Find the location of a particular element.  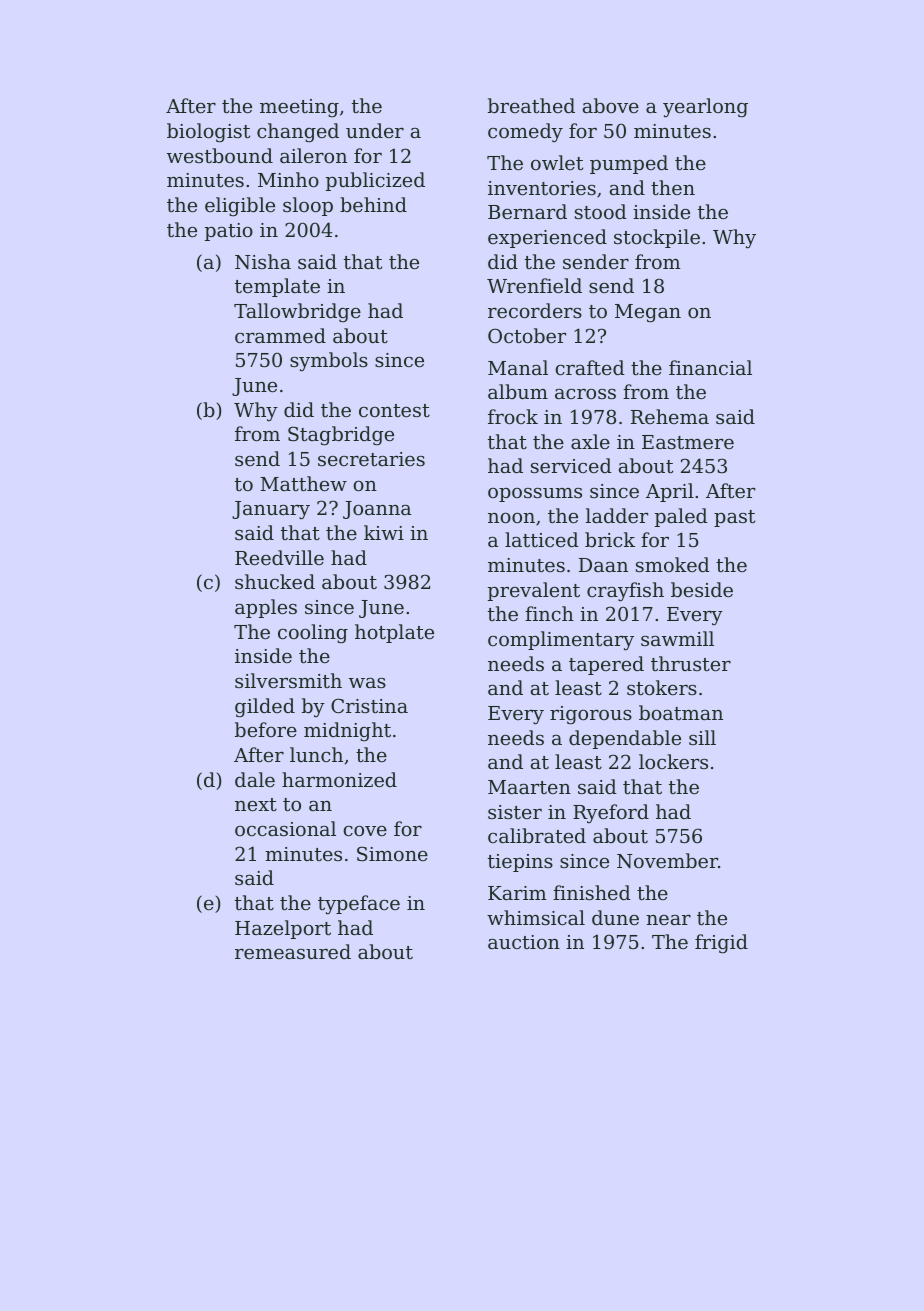

remeasured is located at coordinates (293, 951).
